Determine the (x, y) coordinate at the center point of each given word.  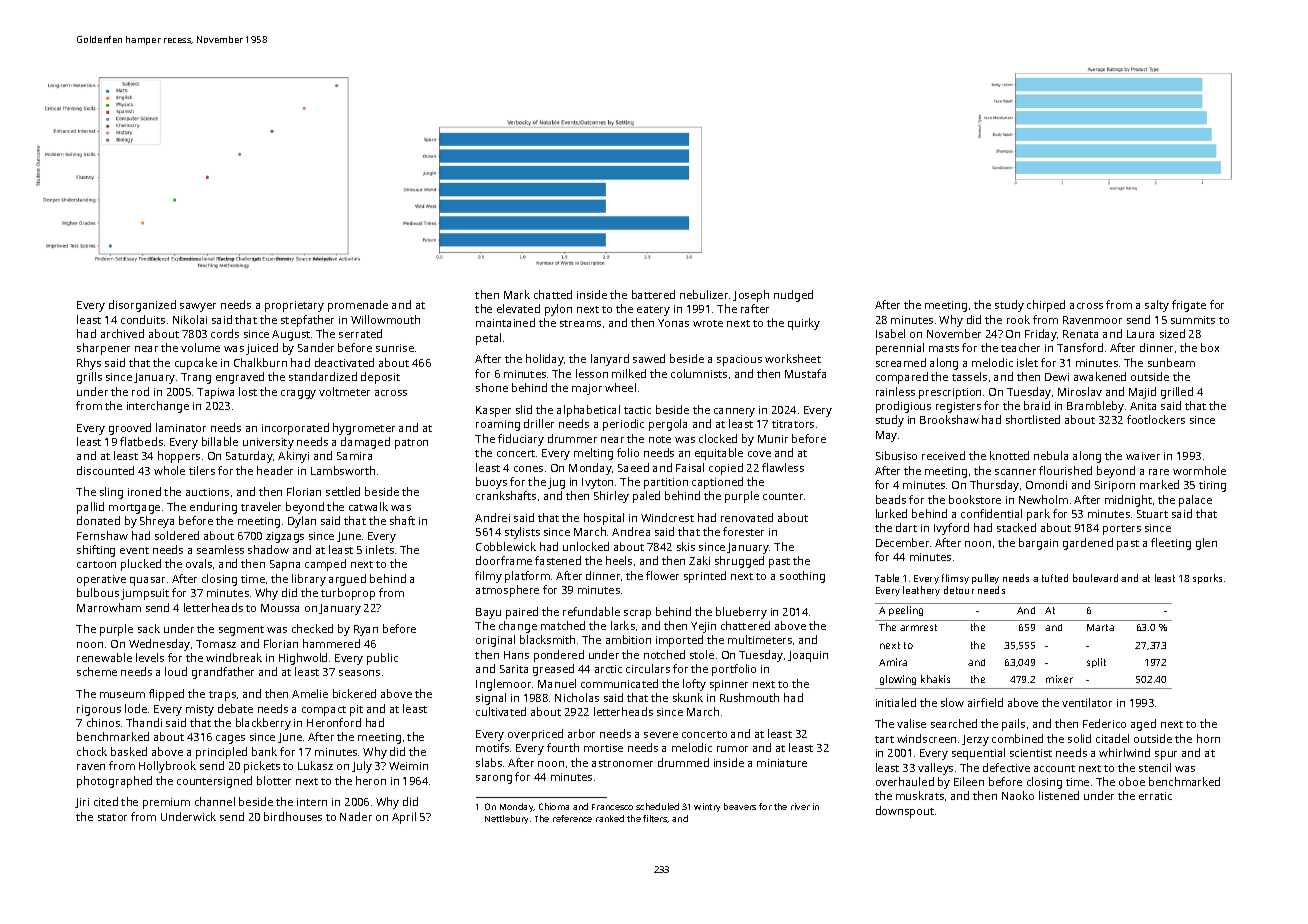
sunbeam (1171, 362)
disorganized (142, 306)
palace (1195, 501)
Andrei (492, 517)
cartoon (96, 564)
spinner (729, 685)
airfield (985, 702)
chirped (1046, 306)
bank (264, 751)
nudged (793, 296)
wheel (620, 387)
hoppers (179, 457)
